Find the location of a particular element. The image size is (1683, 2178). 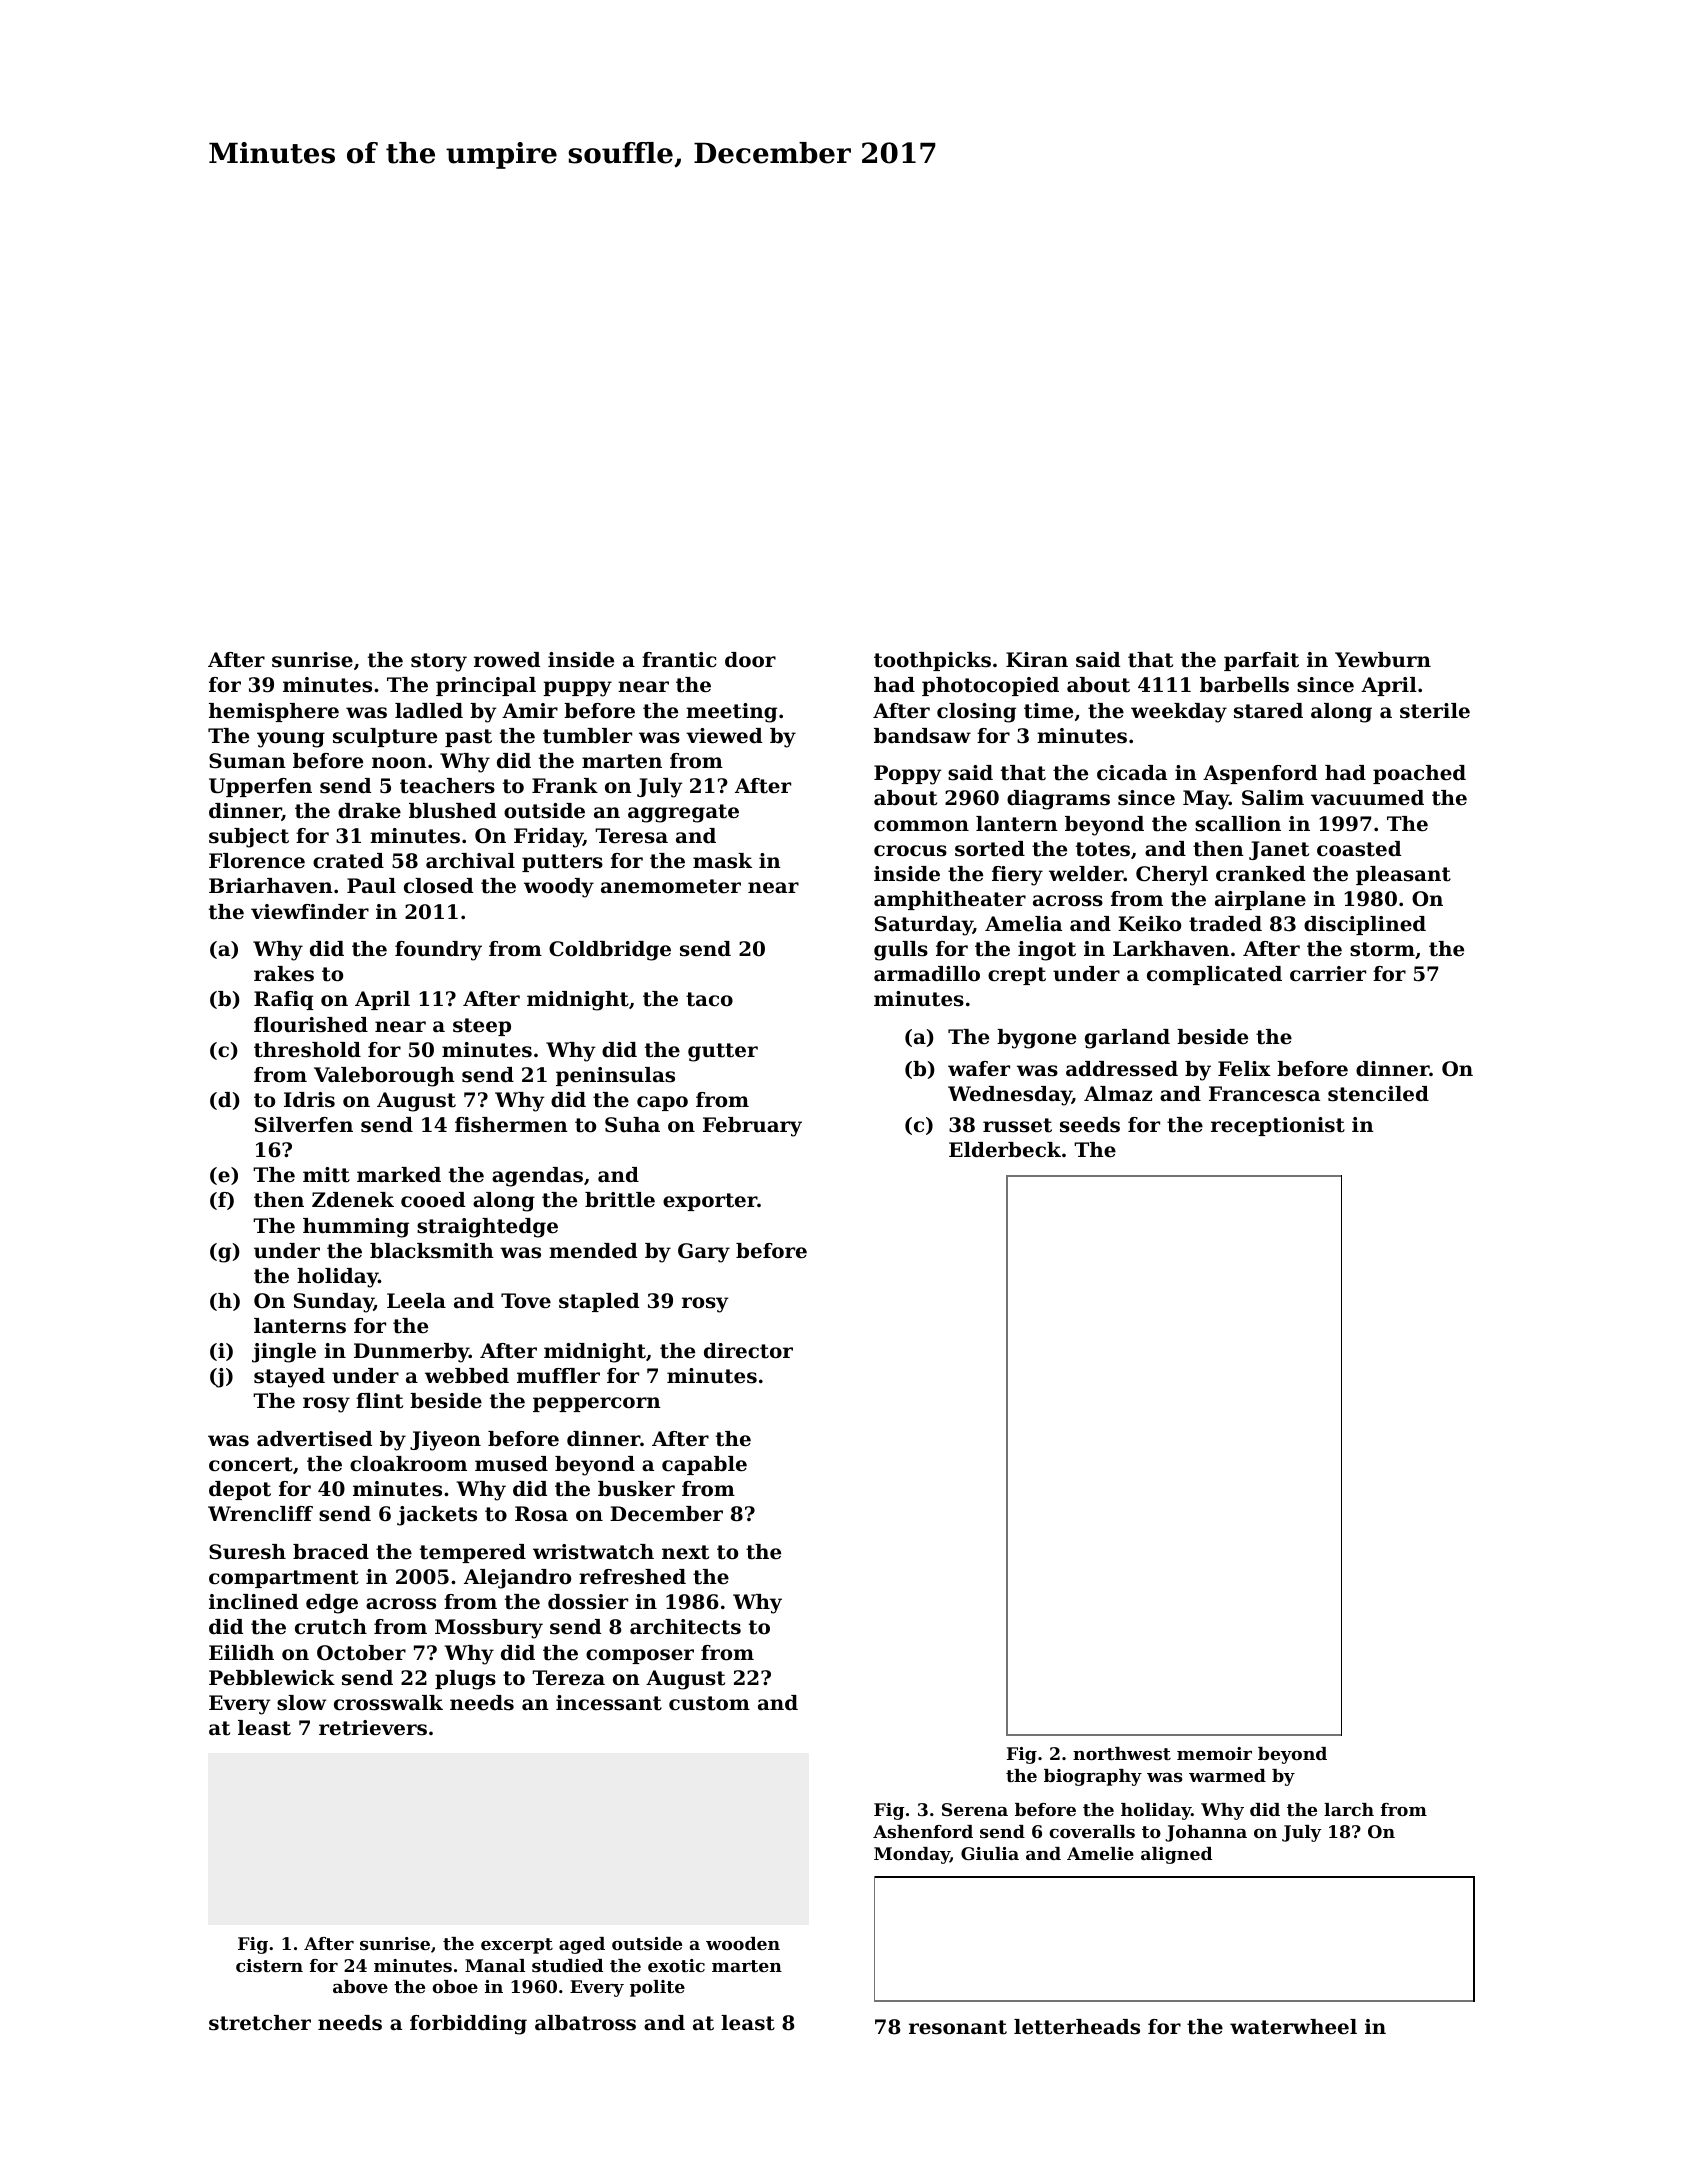

photocopied is located at coordinates (990, 686).
